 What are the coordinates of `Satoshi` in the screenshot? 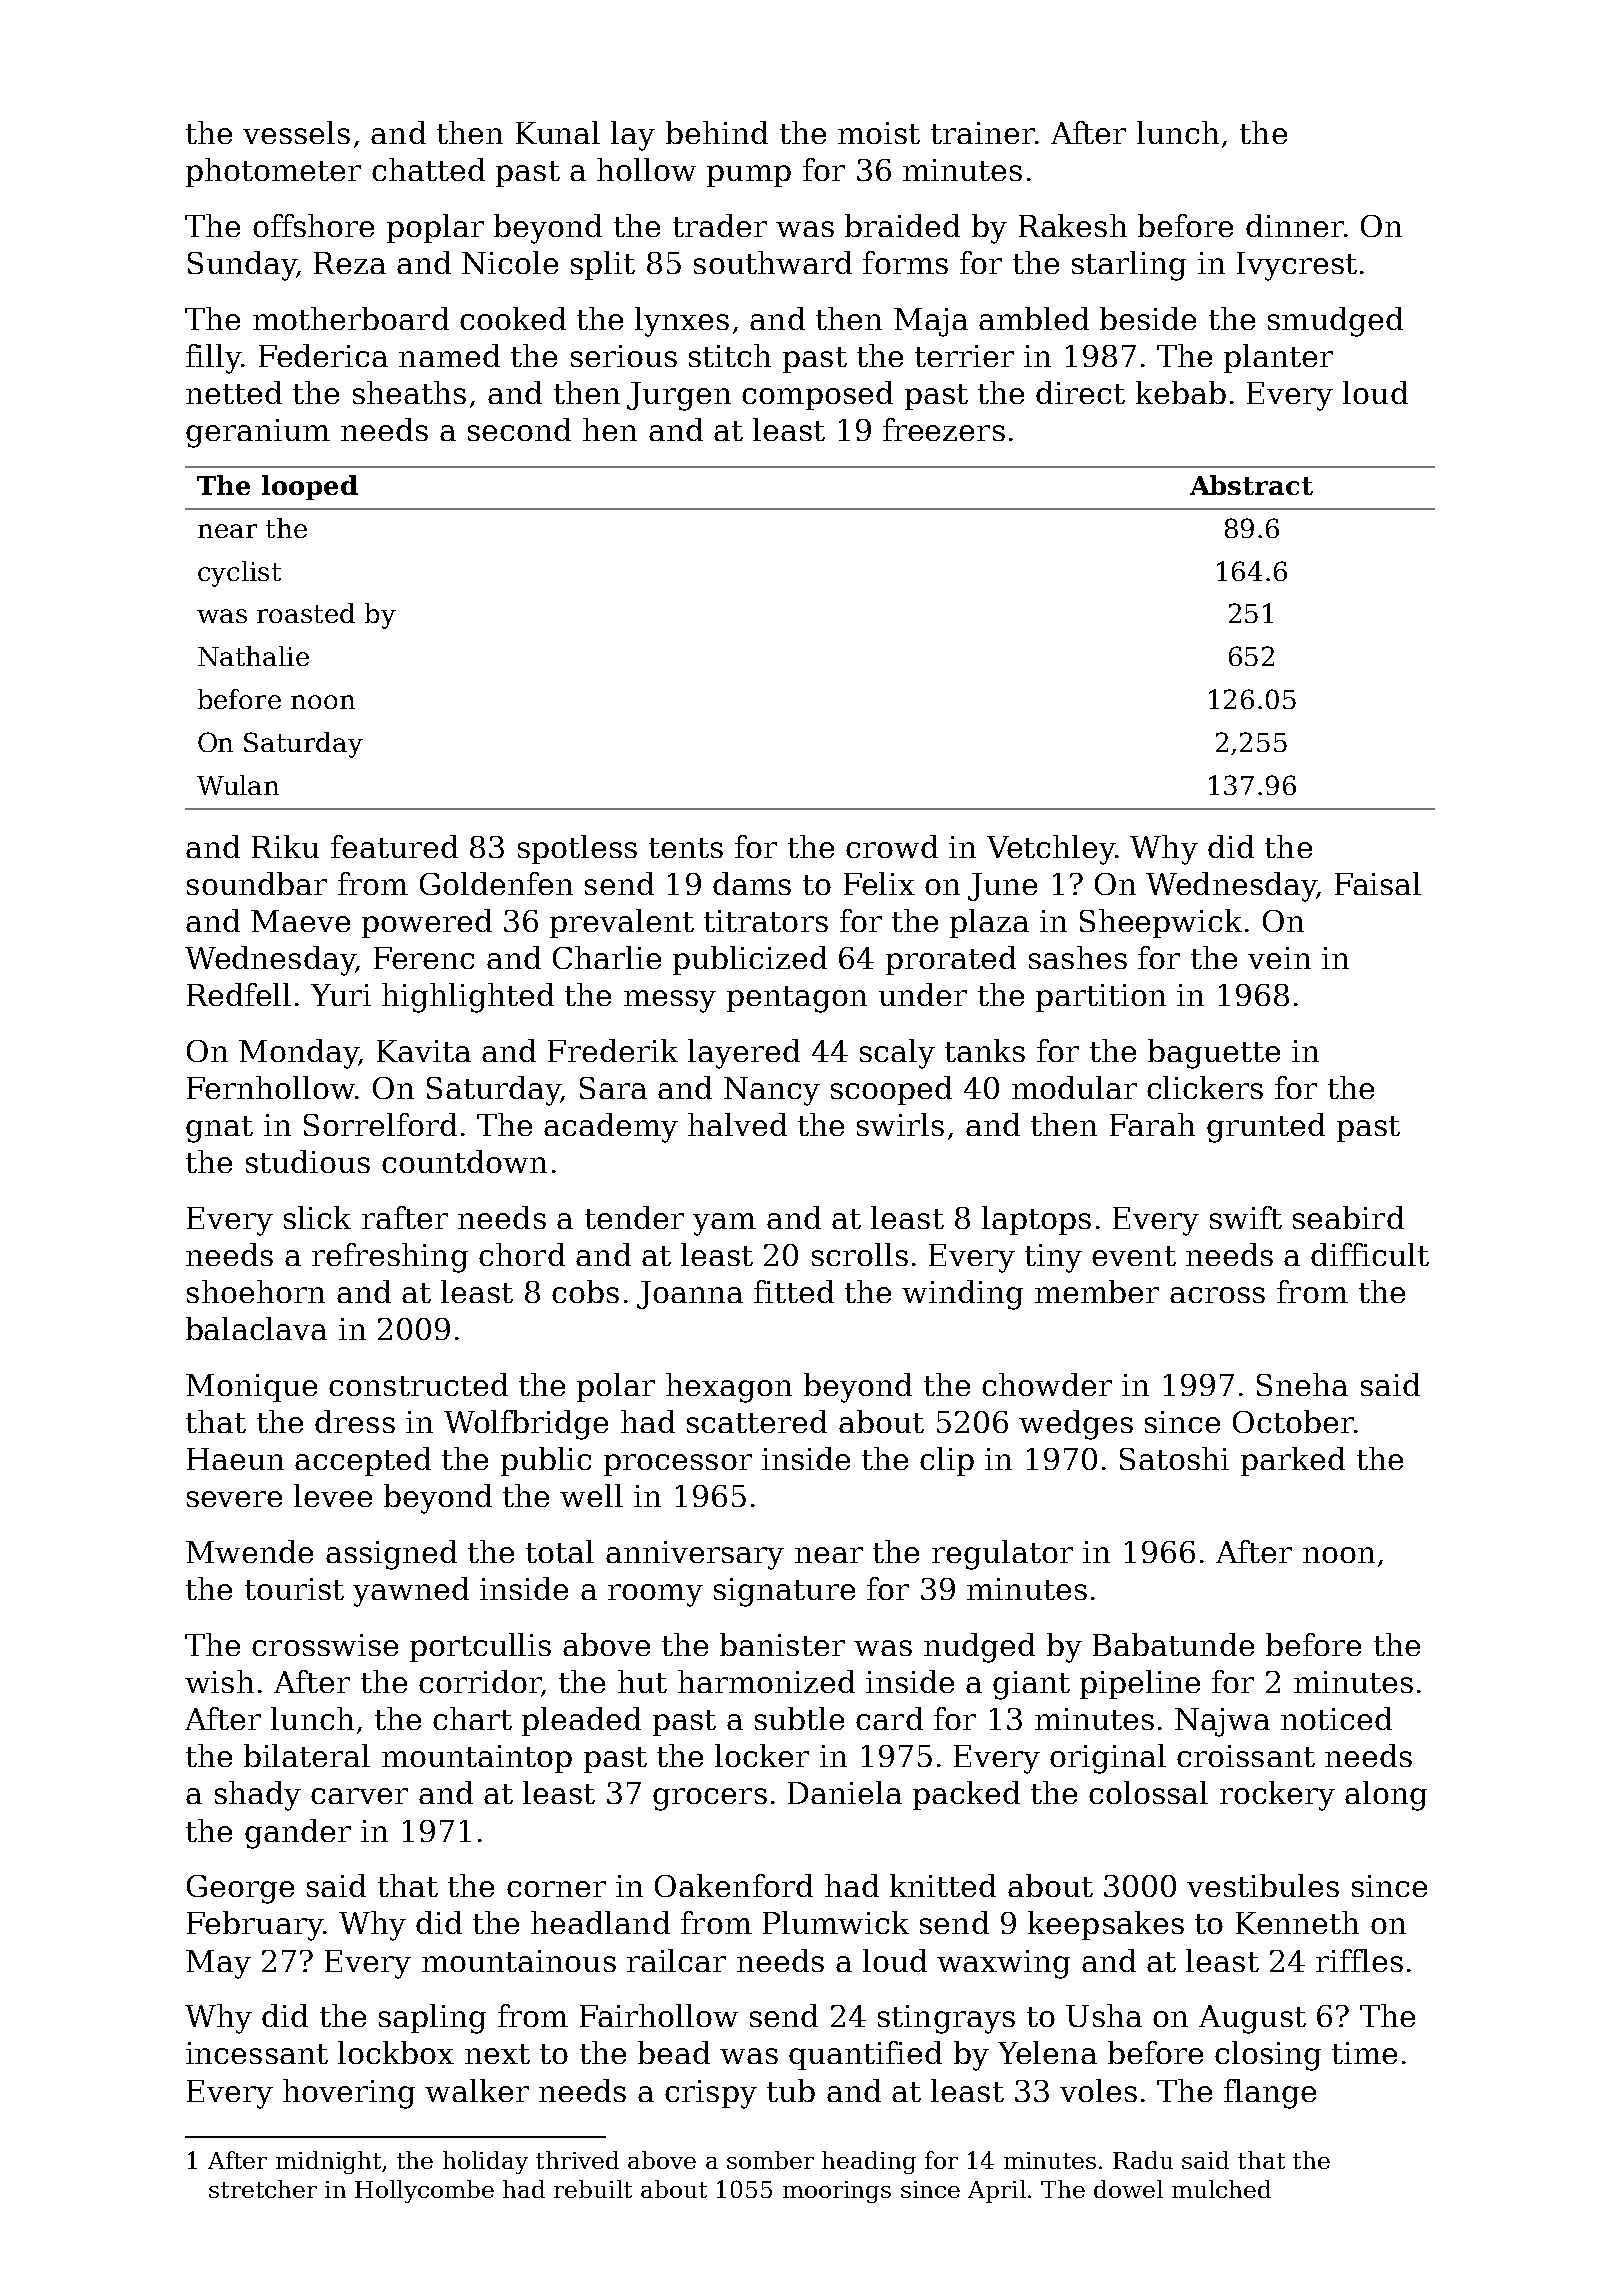 It's located at (1174, 1458).
